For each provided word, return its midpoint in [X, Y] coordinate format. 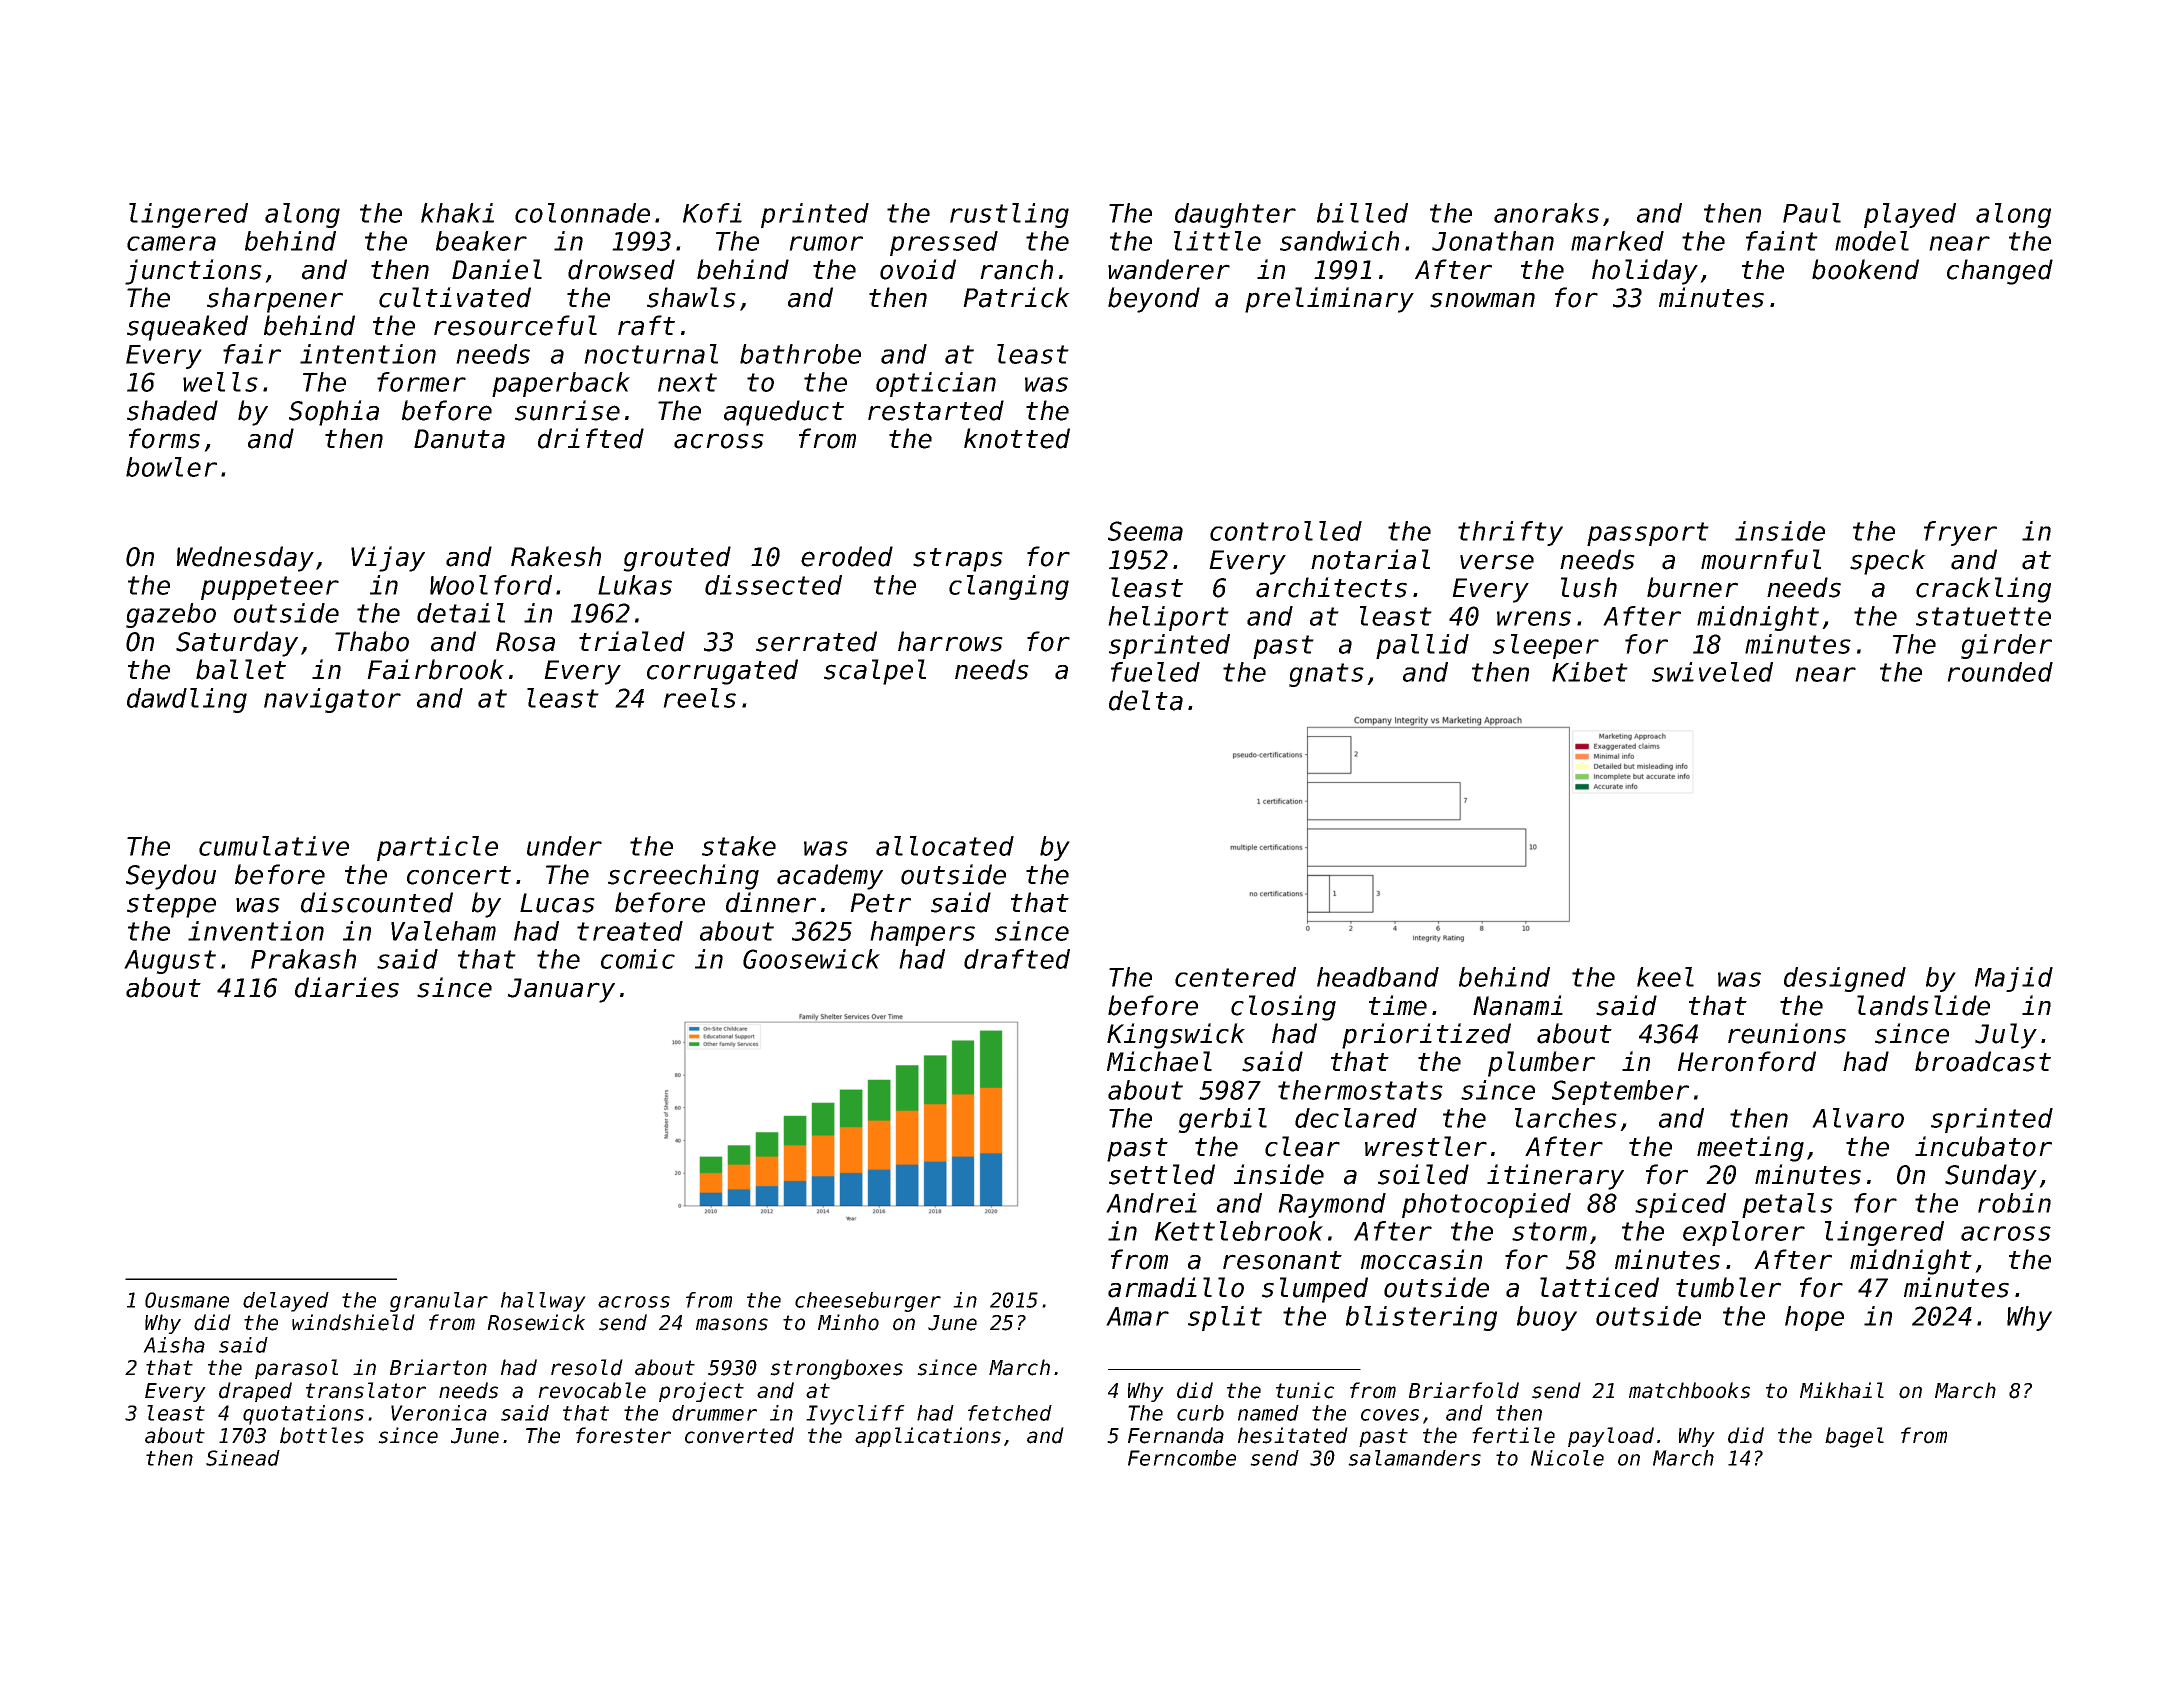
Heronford [1747, 1061]
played [1910, 215]
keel [1665, 977]
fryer [1960, 533]
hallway [543, 1302]
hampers [922, 933]
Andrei [1151, 1203]
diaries [347, 987]
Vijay [388, 559]
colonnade [582, 213]
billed [1362, 213]
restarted [936, 410]
